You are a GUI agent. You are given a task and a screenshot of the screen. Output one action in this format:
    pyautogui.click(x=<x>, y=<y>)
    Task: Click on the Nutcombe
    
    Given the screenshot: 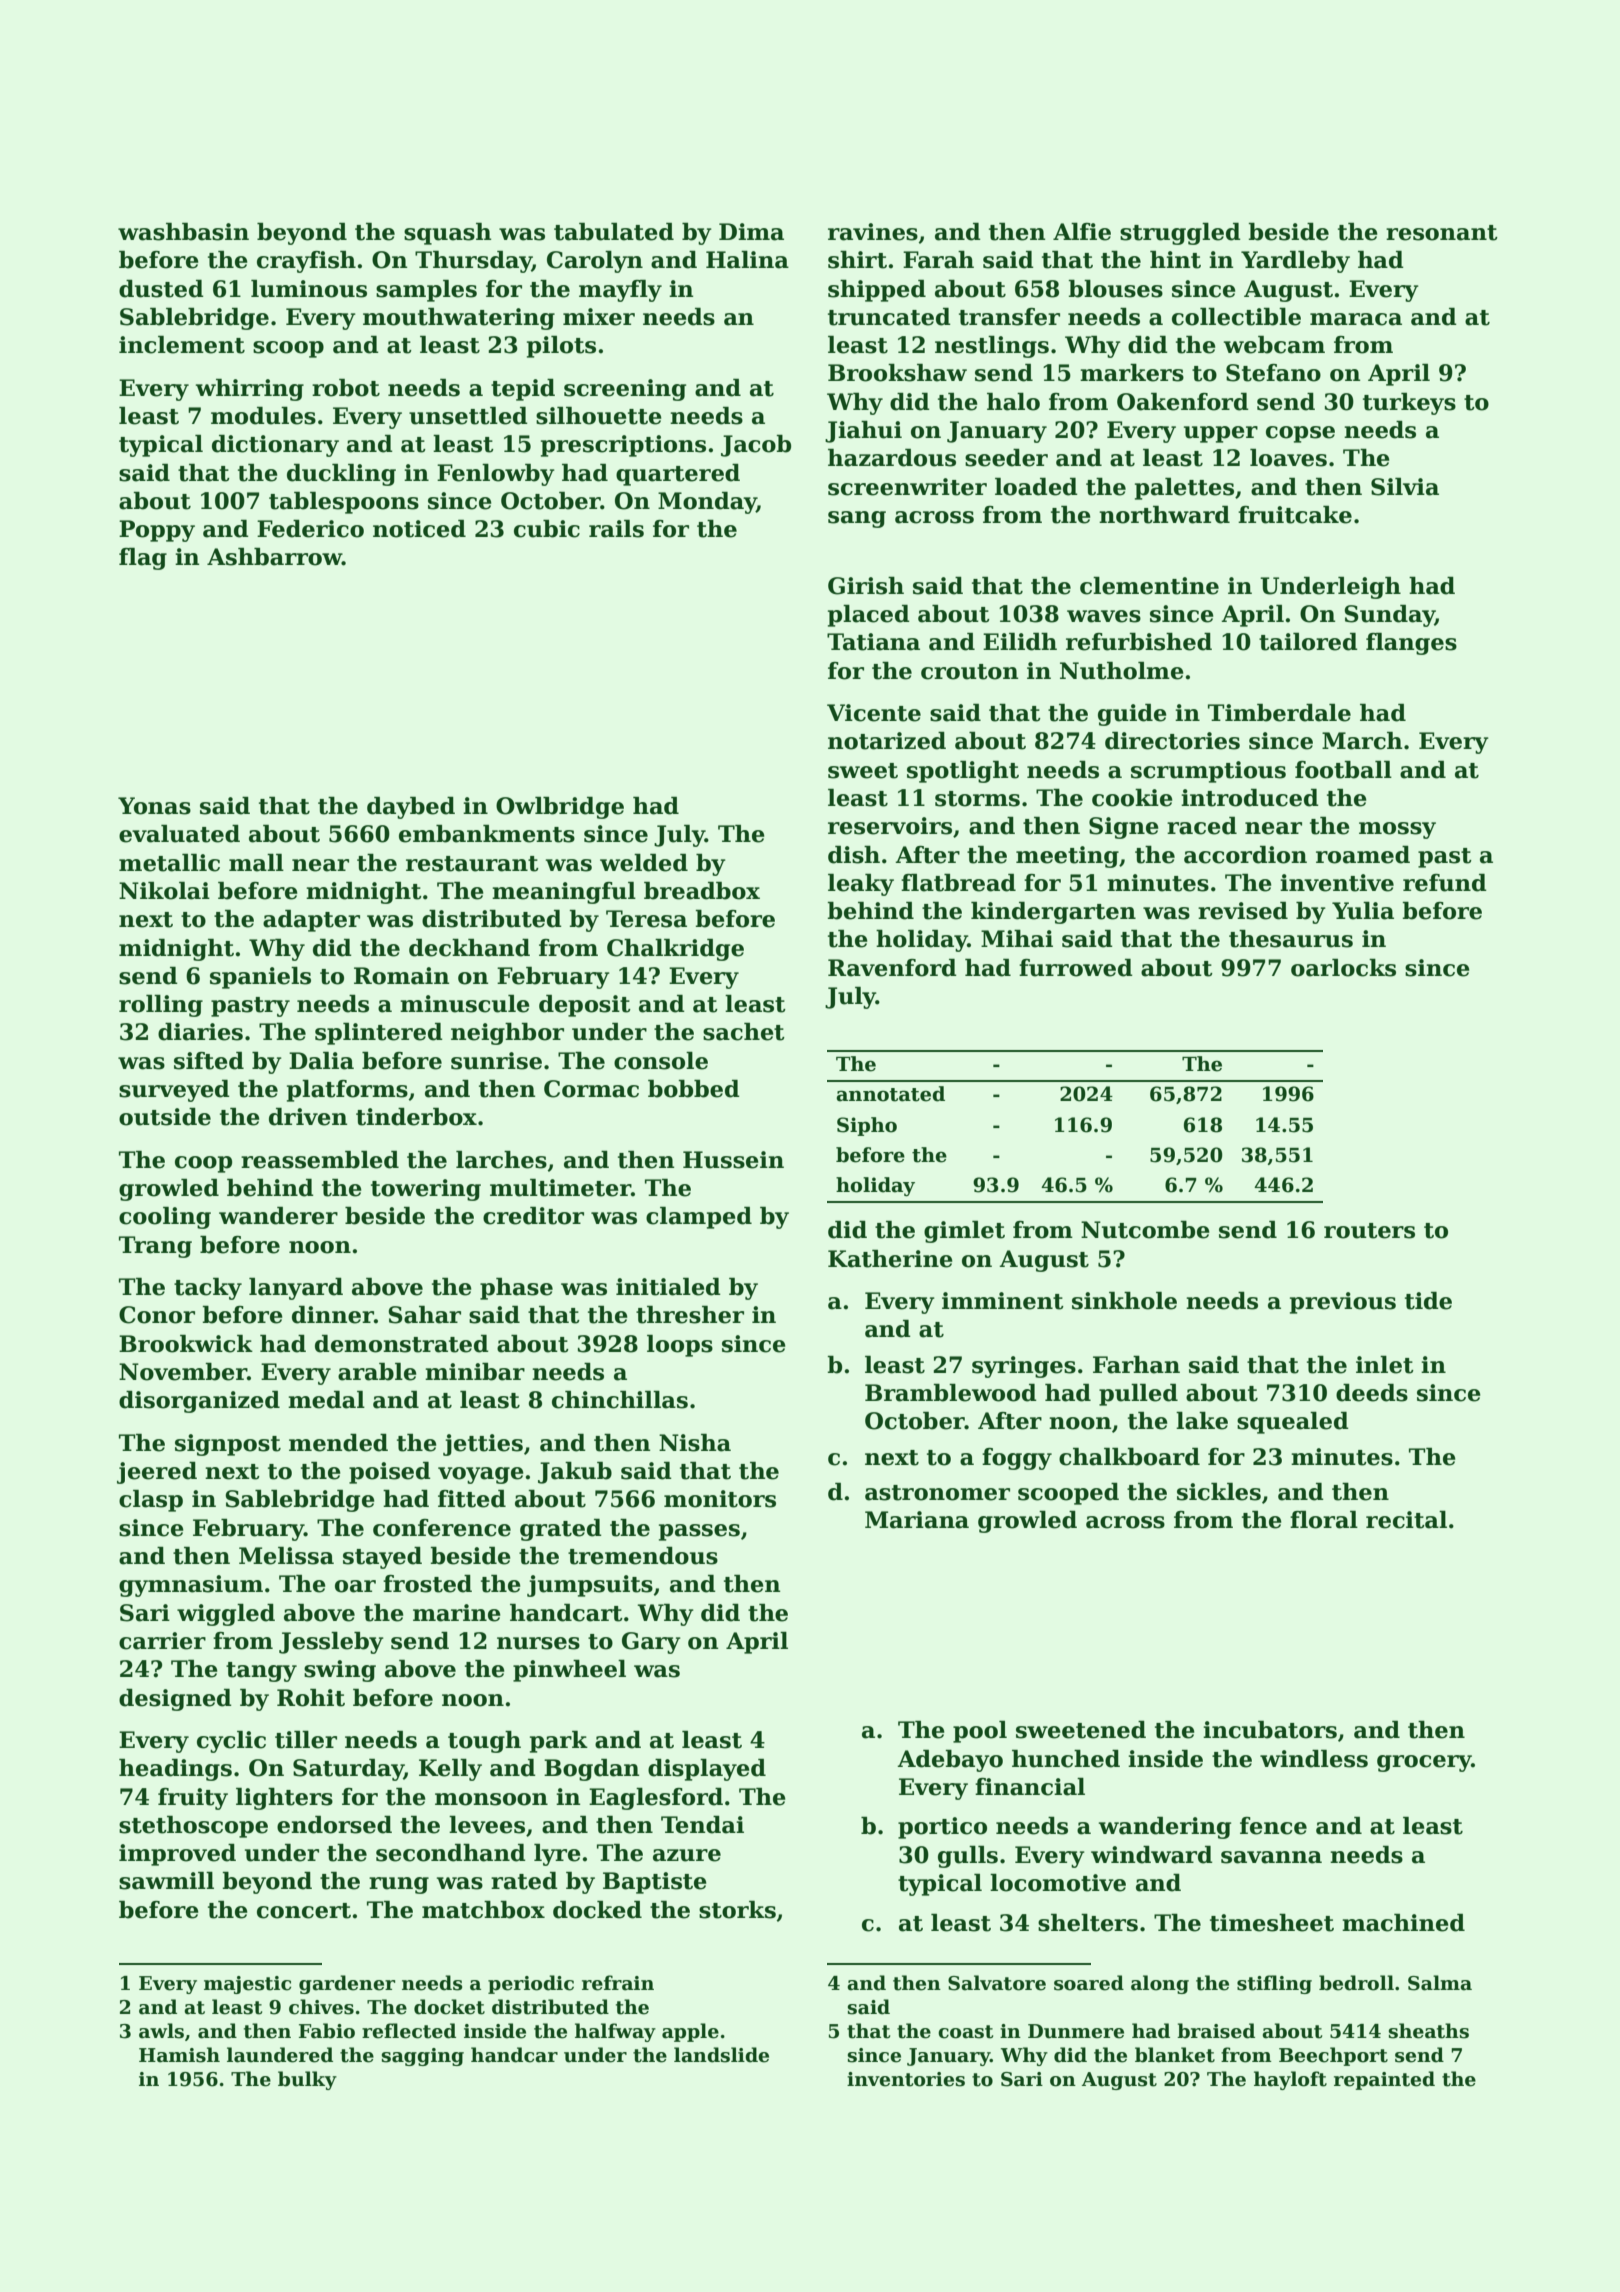 What is the action you would take?
    pyautogui.click(x=1145, y=1230)
